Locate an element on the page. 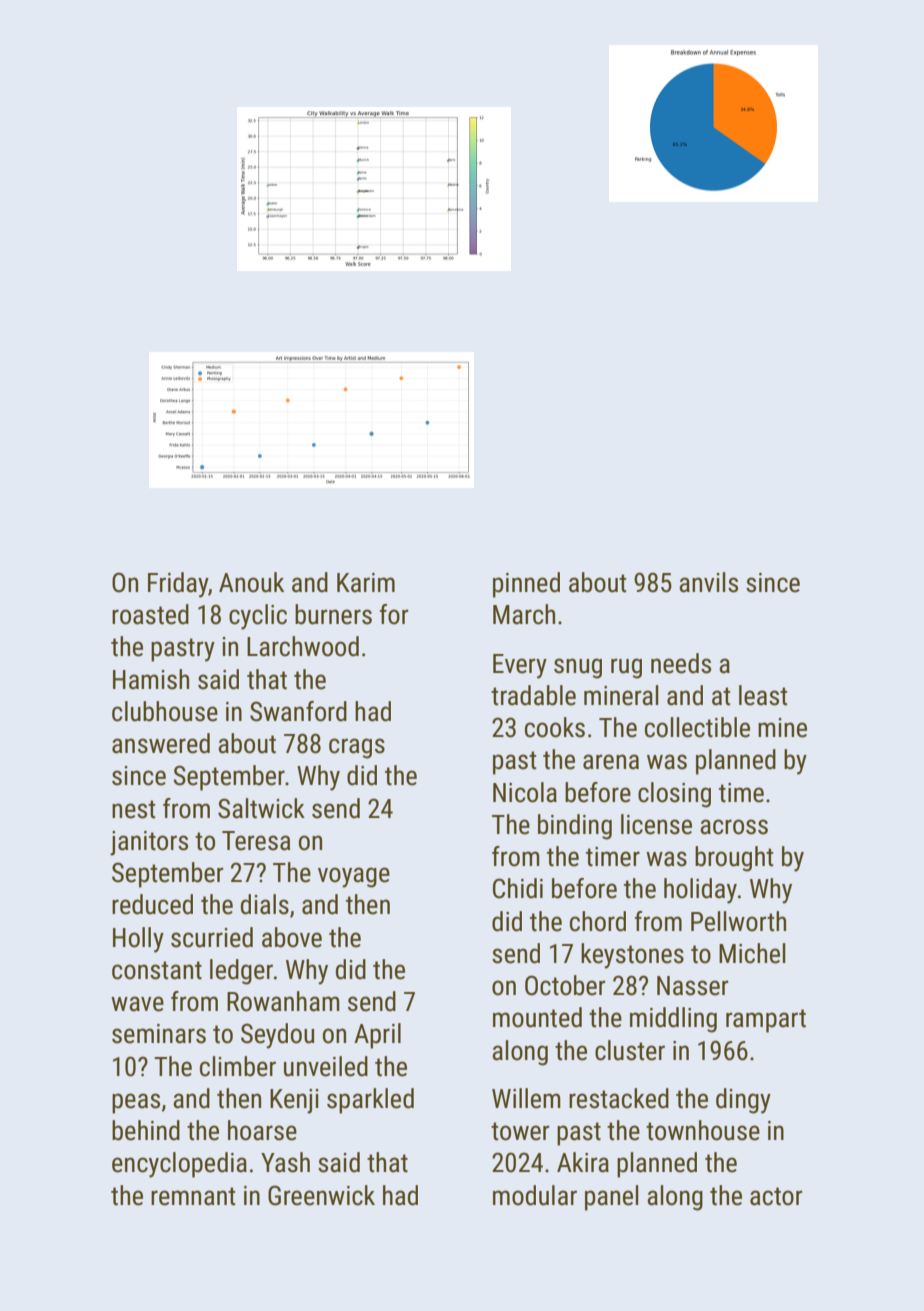  panel is located at coordinates (612, 1198).
